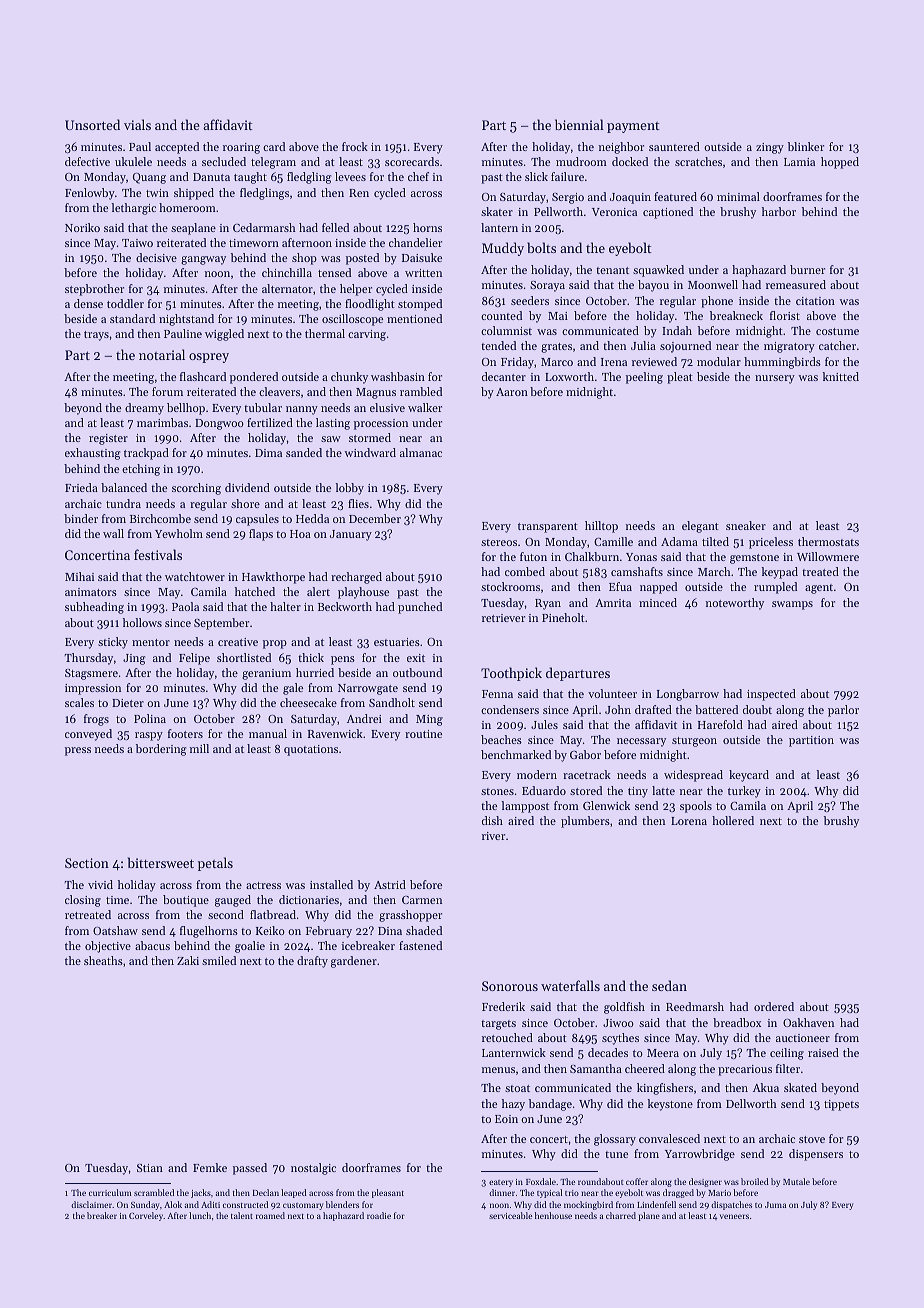 Image resolution: width=924 pixels, height=1308 pixels. What do you see at coordinates (498, 1025) in the document?
I see `targets` at bounding box center [498, 1025].
